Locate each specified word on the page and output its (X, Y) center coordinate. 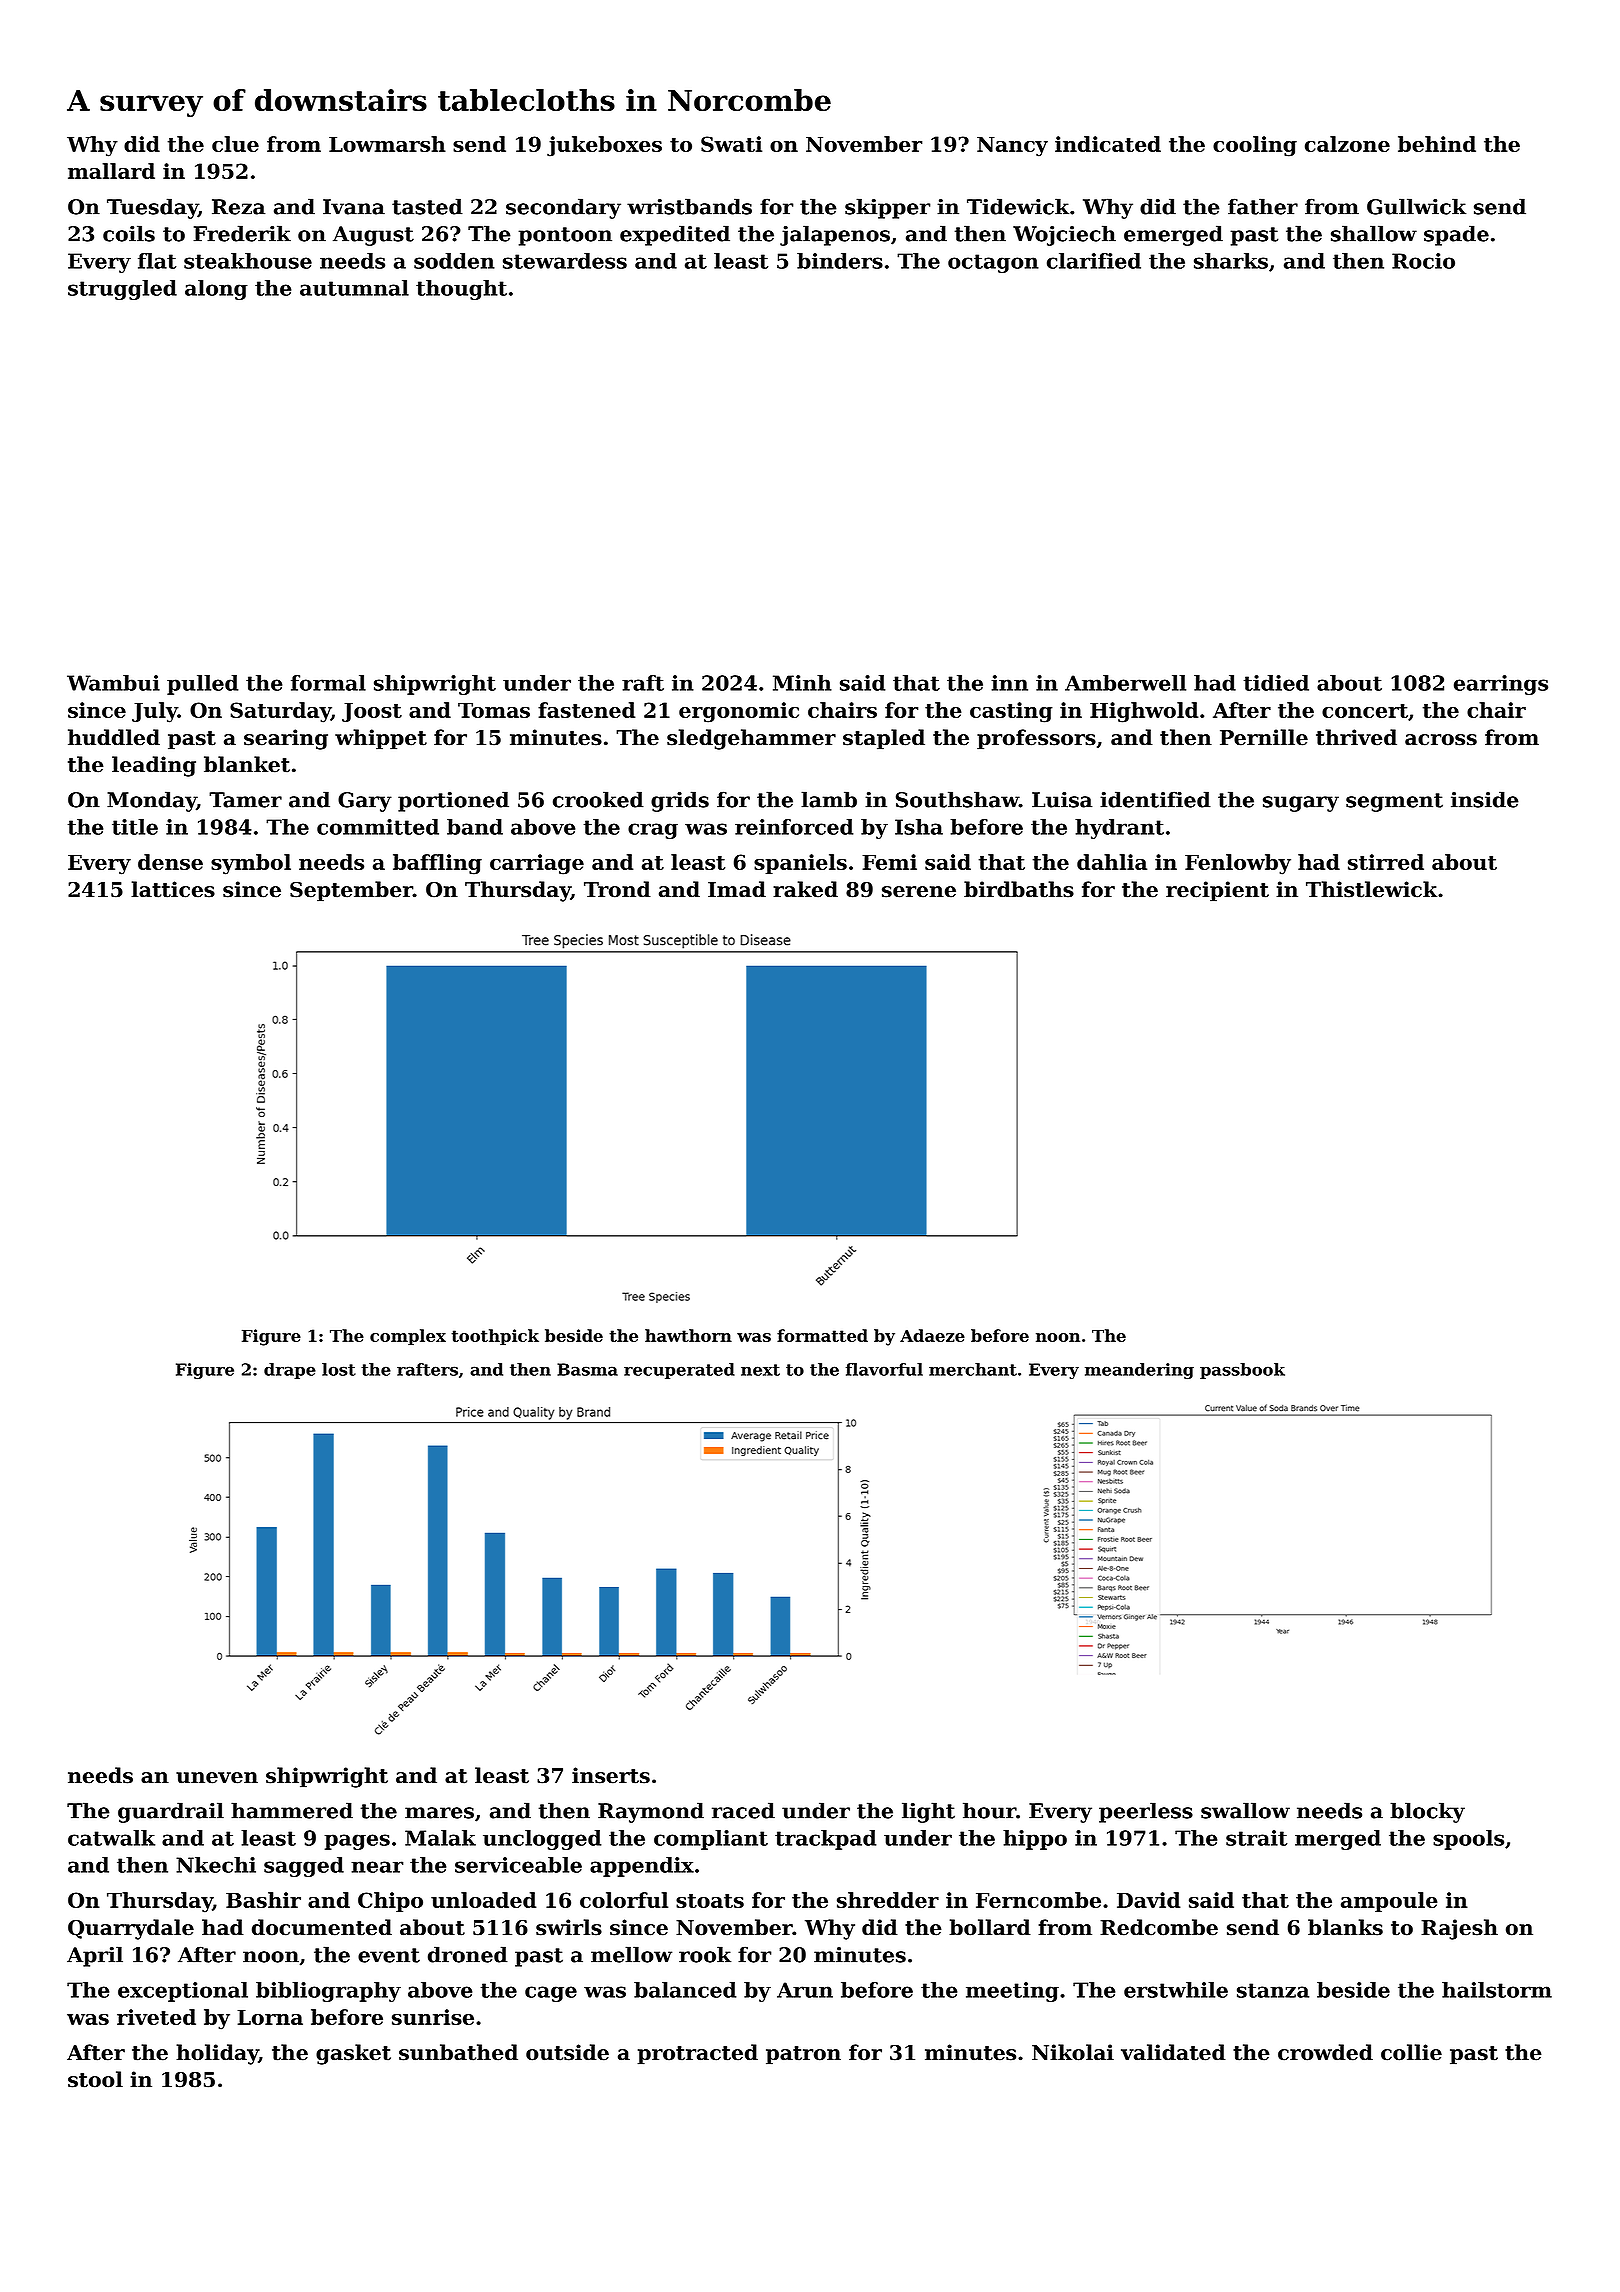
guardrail (171, 1812)
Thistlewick (1371, 889)
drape (290, 1371)
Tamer (245, 800)
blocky (1427, 1812)
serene (919, 892)
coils (129, 233)
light (928, 1812)
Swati (731, 144)
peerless (1146, 1812)
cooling (1255, 146)
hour (989, 1810)
